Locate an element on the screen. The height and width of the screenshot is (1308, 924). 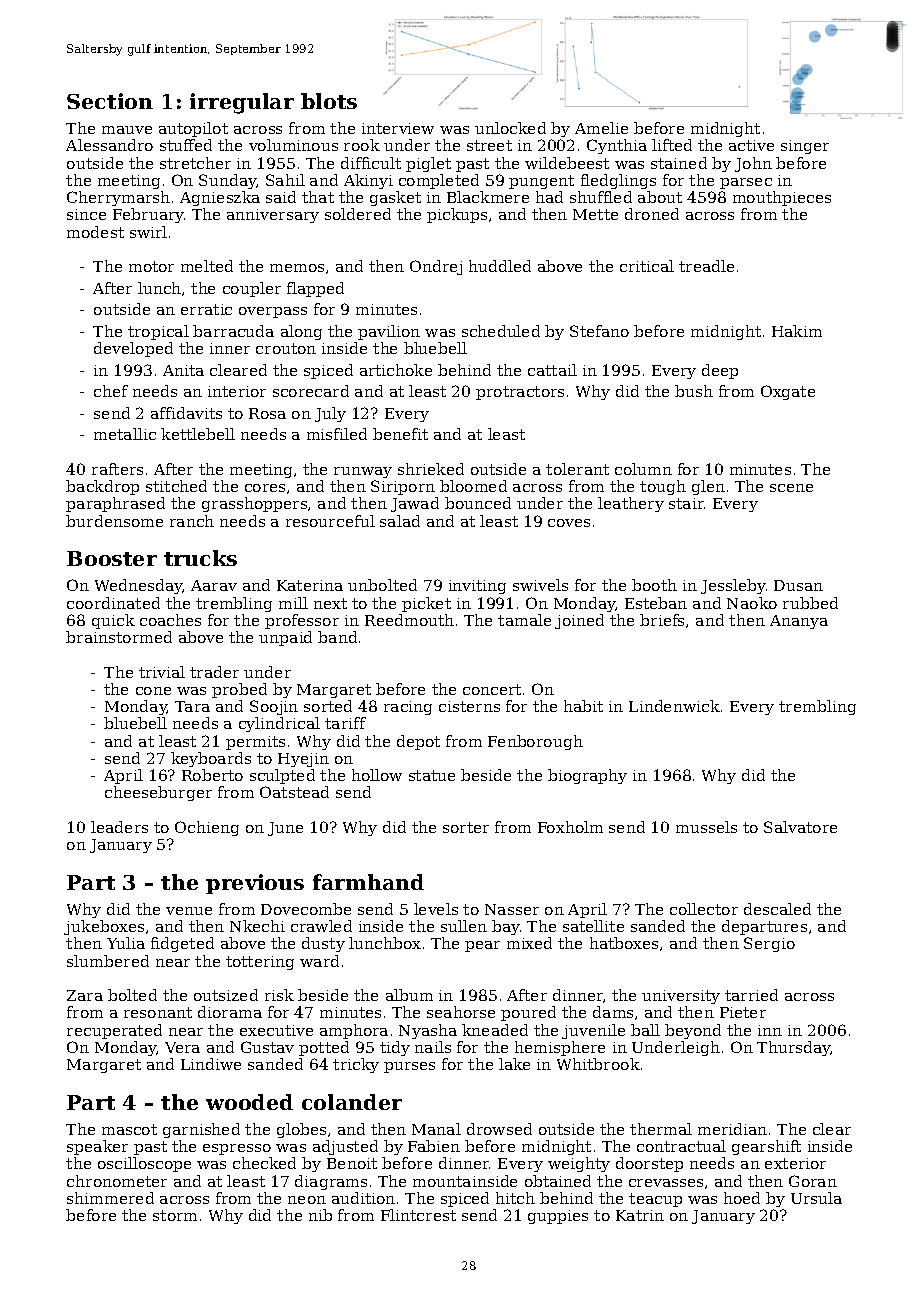
drowsed is located at coordinates (499, 1129).
